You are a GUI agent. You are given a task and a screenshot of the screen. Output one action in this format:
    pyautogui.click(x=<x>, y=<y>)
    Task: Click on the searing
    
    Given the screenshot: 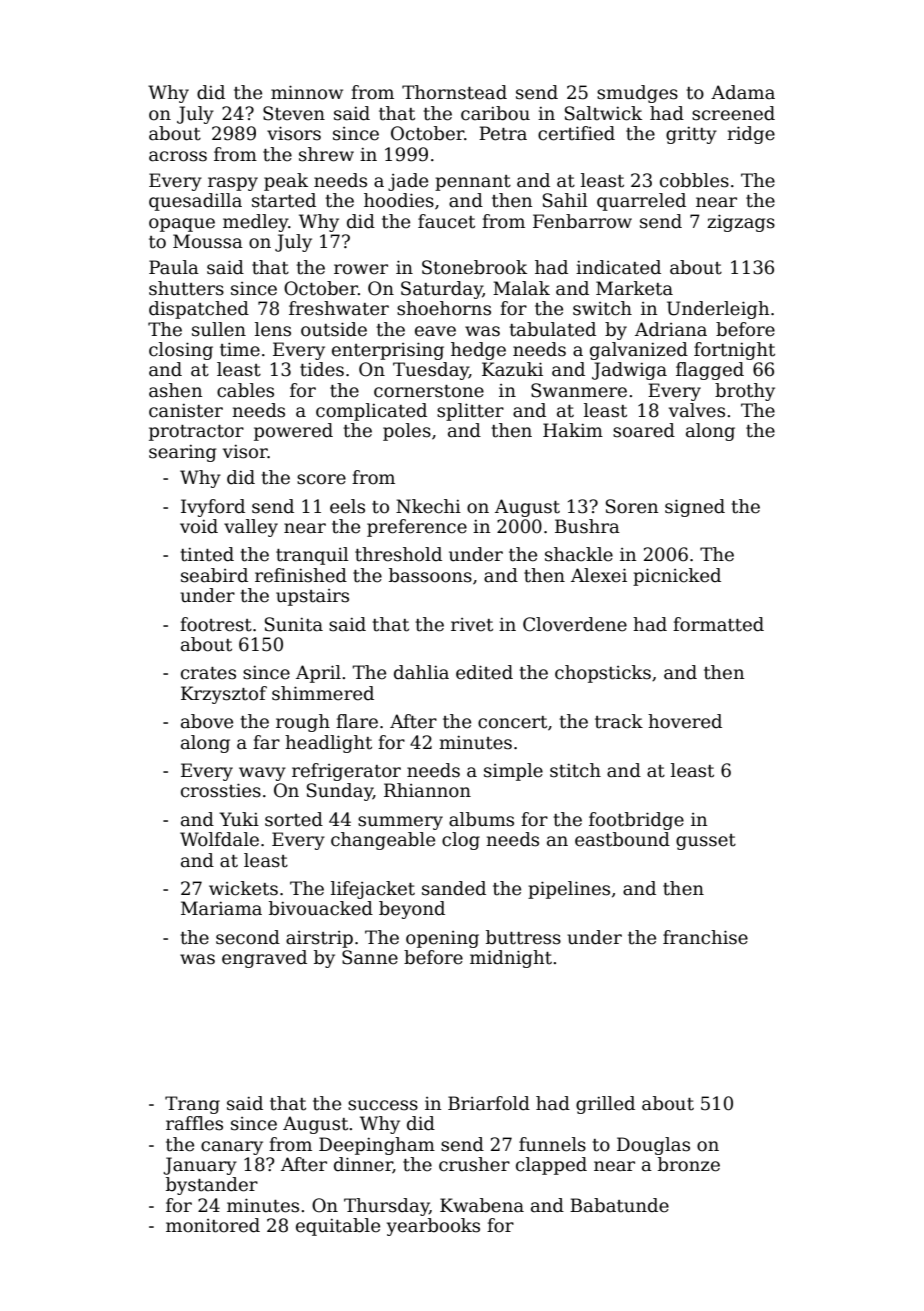 What is the action you would take?
    pyautogui.click(x=182, y=453)
